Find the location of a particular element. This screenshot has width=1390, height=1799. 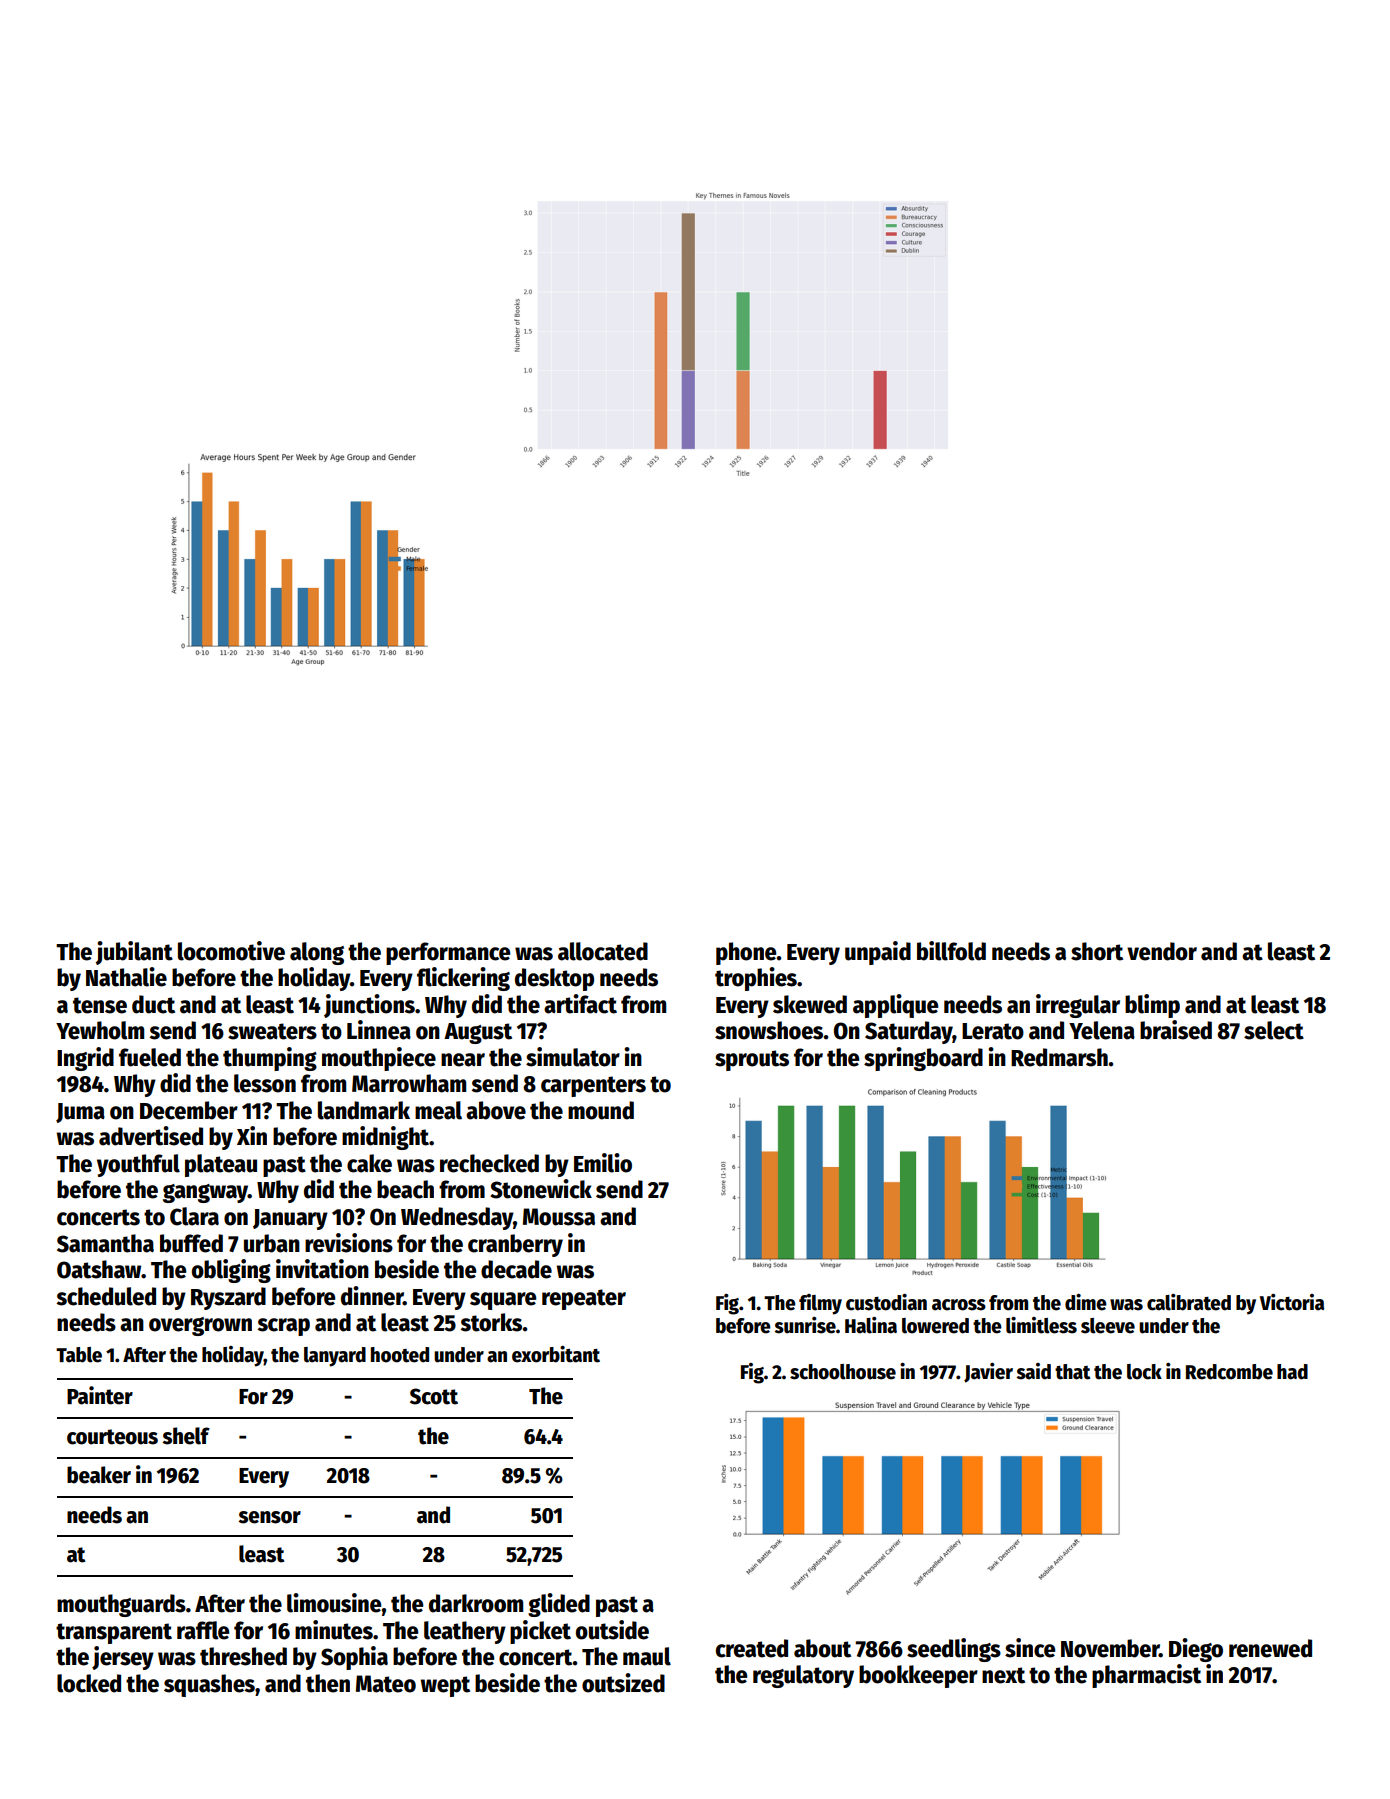

allocated is located at coordinates (603, 951).
